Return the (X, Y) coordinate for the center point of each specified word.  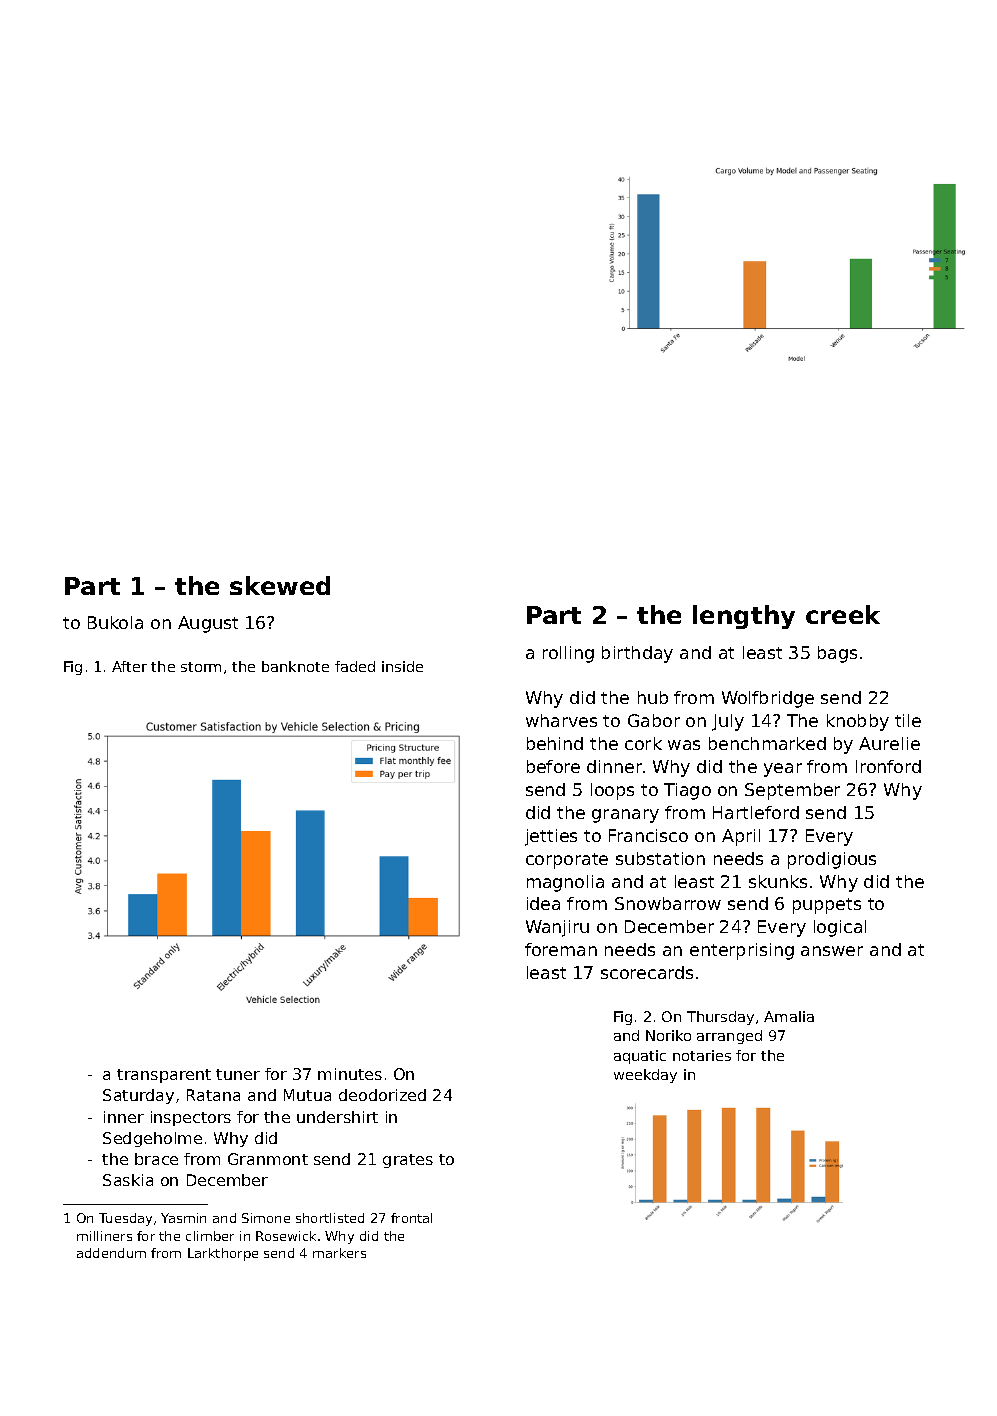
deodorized (382, 1095)
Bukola (115, 622)
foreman (561, 949)
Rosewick (286, 1236)
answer (832, 951)
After (129, 666)
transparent (164, 1076)
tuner (238, 1074)
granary (625, 816)
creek (843, 614)
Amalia (789, 1016)
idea (543, 903)
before (553, 766)
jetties (551, 837)
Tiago (687, 791)
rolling (568, 654)
